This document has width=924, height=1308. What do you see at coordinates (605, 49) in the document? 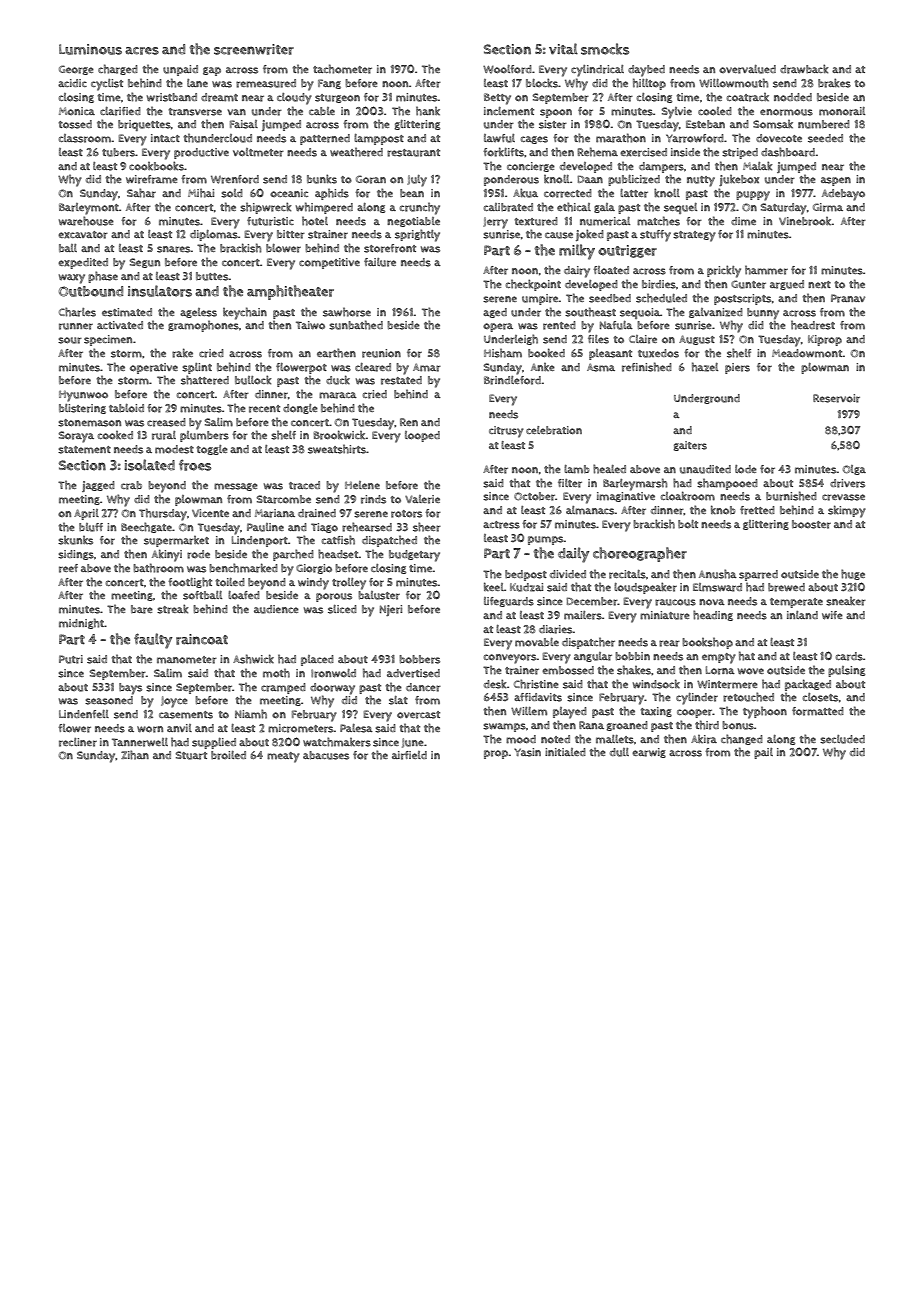
I see `smocks` at bounding box center [605, 49].
